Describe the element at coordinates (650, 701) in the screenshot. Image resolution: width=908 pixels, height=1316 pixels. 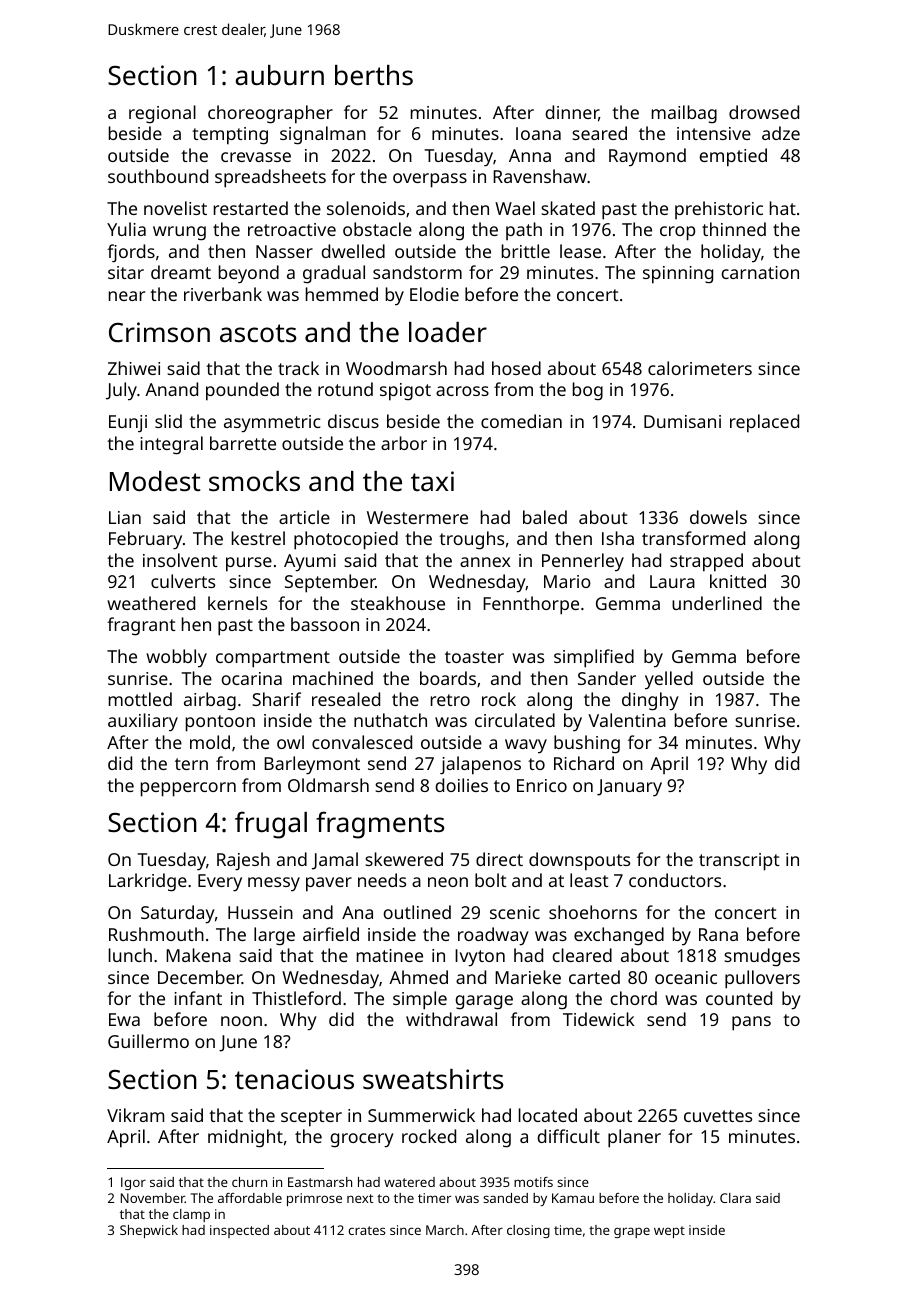
I see `dinghy` at that location.
